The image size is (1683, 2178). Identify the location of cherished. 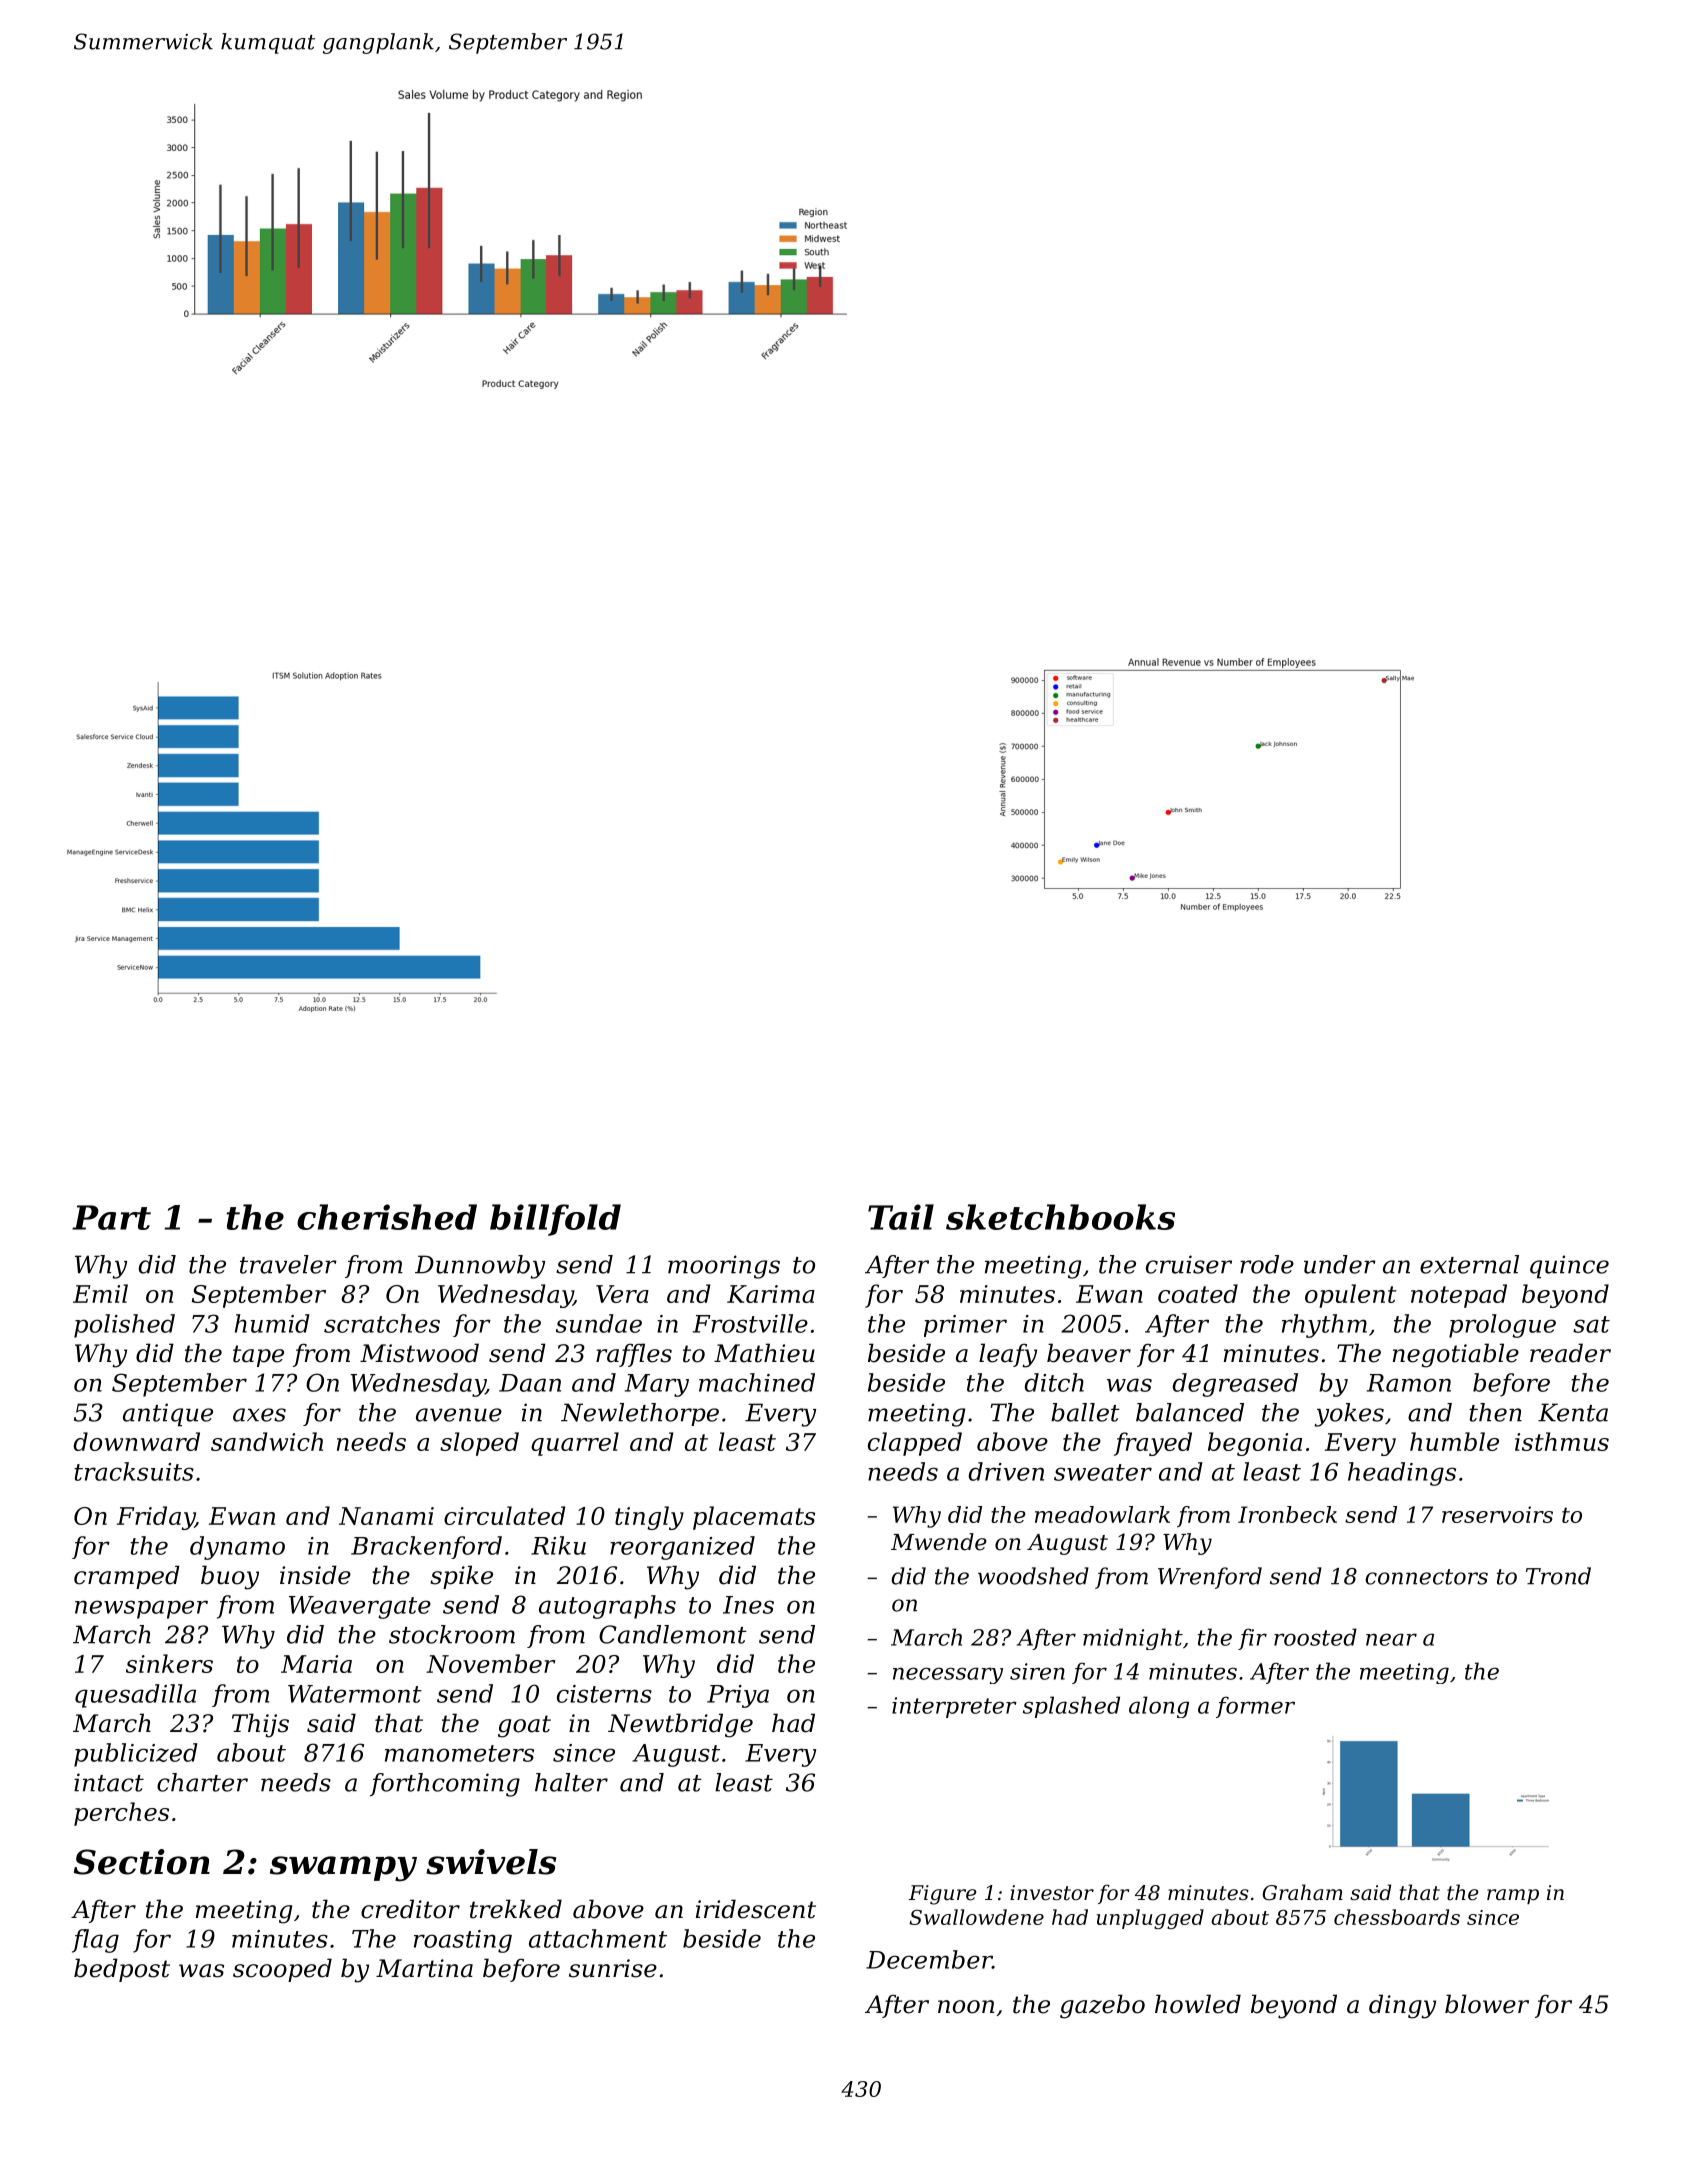
(387, 1217).
